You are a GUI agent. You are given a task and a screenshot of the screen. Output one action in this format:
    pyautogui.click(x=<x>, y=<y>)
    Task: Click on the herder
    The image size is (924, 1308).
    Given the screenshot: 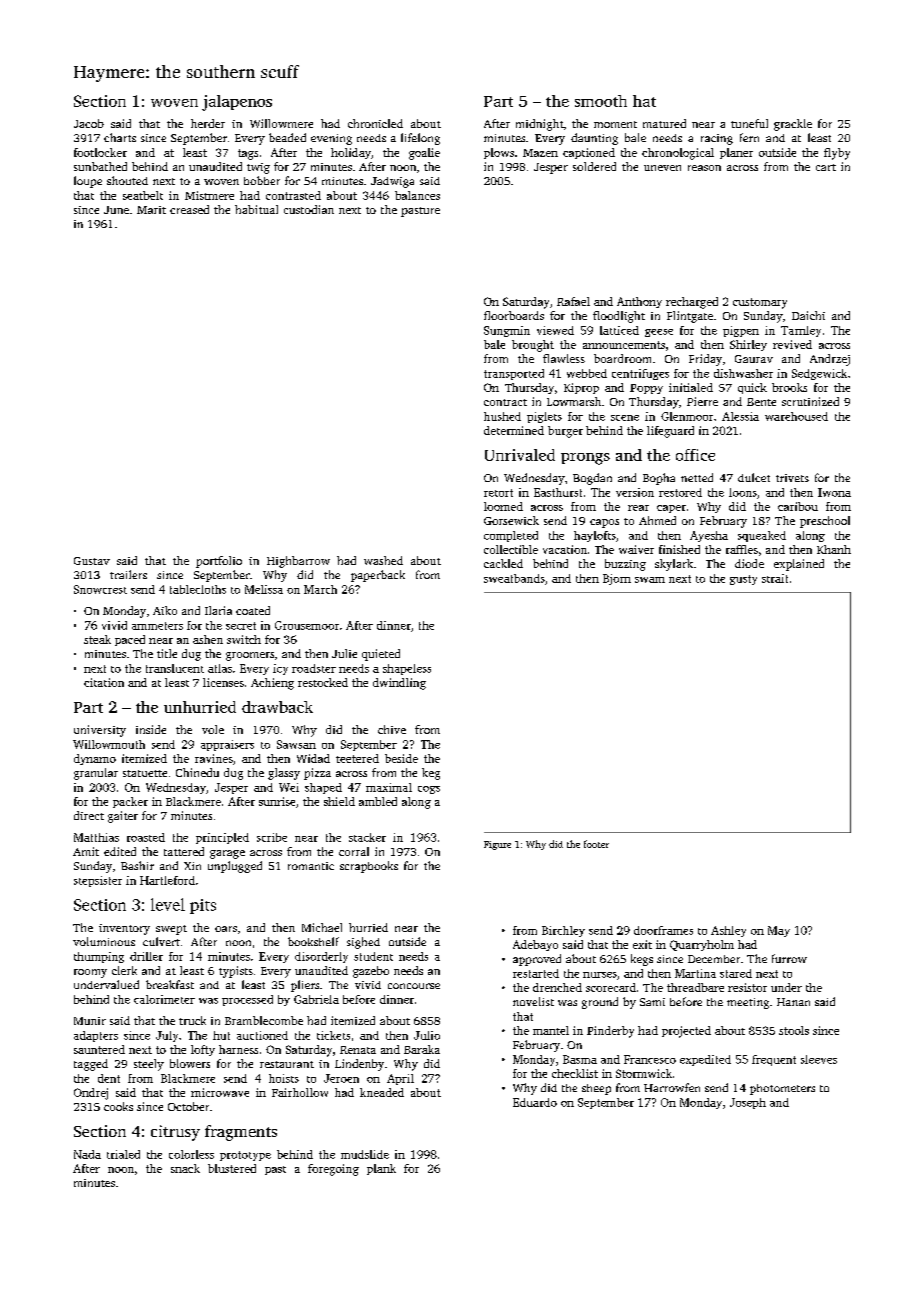 What is the action you would take?
    pyautogui.click(x=208, y=123)
